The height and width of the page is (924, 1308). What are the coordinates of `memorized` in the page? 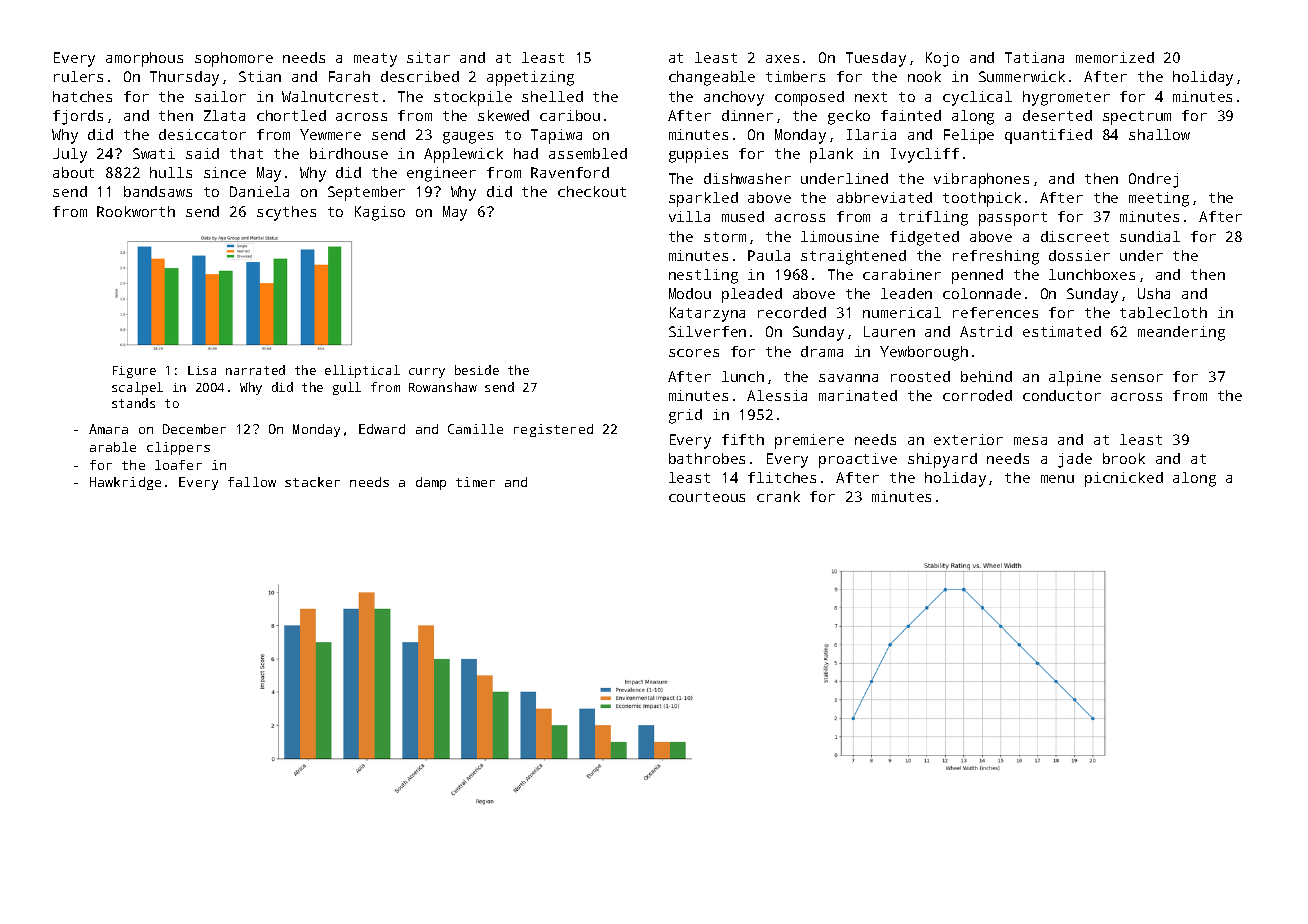 It's located at (1115, 57).
